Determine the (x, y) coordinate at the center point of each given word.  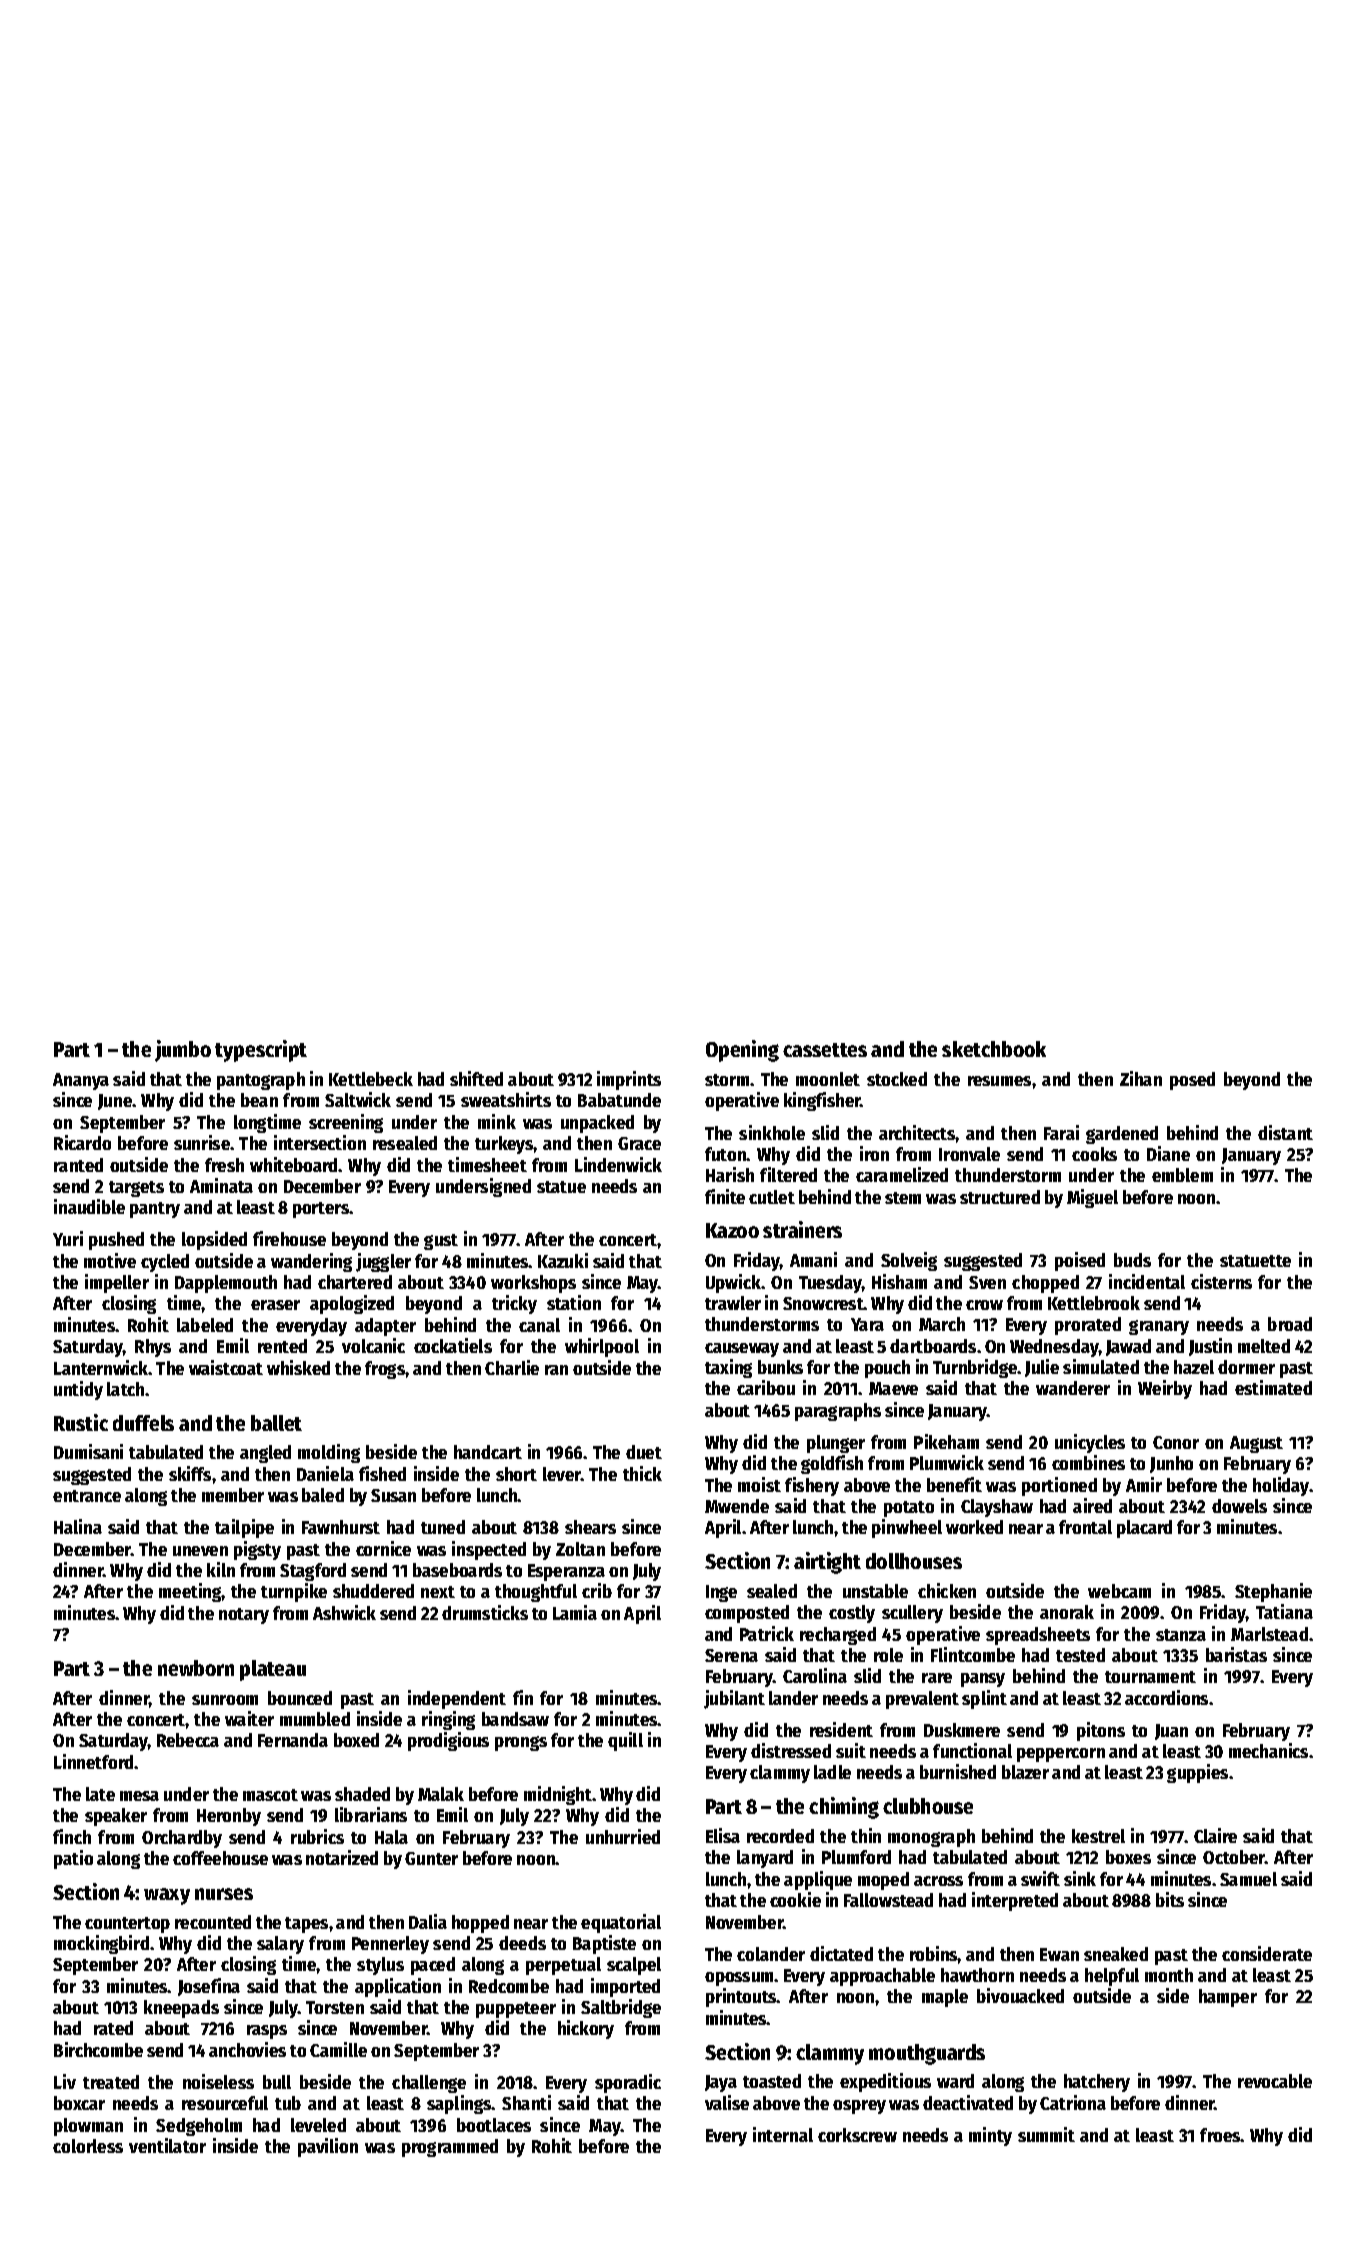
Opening (742, 1051)
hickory (586, 2029)
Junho (1171, 1464)
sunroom (225, 1700)
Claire (1215, 1835)
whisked (298, 1367)
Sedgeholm (199, 2127)
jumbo (183, 1051)
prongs (521, 1743)
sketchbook (994, 1049)
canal (539, 1325)
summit (1046, 2134)
